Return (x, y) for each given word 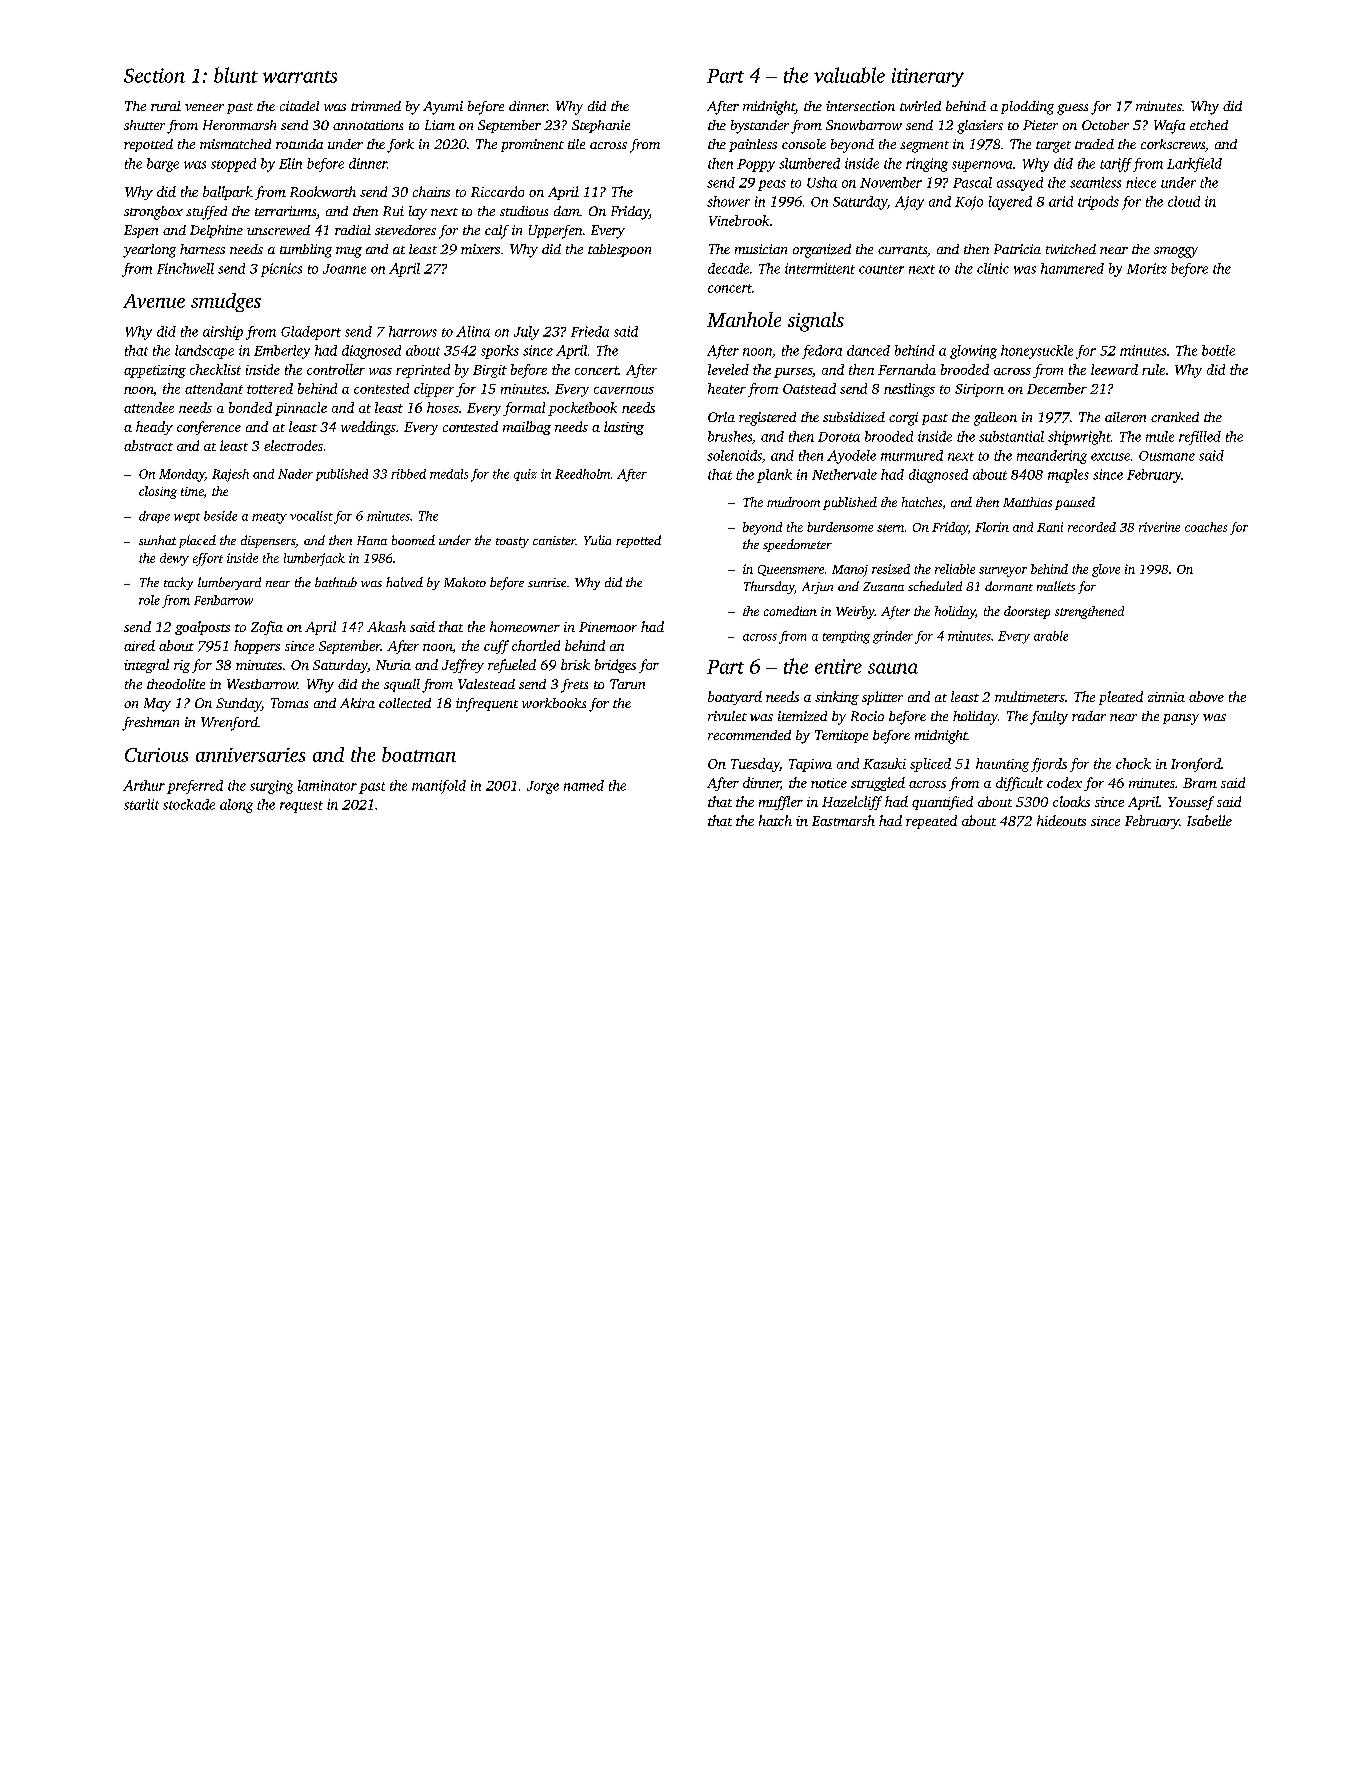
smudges (226, 302)
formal (524, 409)
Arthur (144, 785)
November (891, 182)
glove (1106, 570)
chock (1133, 763)
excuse (1110, 457)
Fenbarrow (223, 600)
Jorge (543, 787)
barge (163, 165)
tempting (846, 637)
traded (1094, 144)
